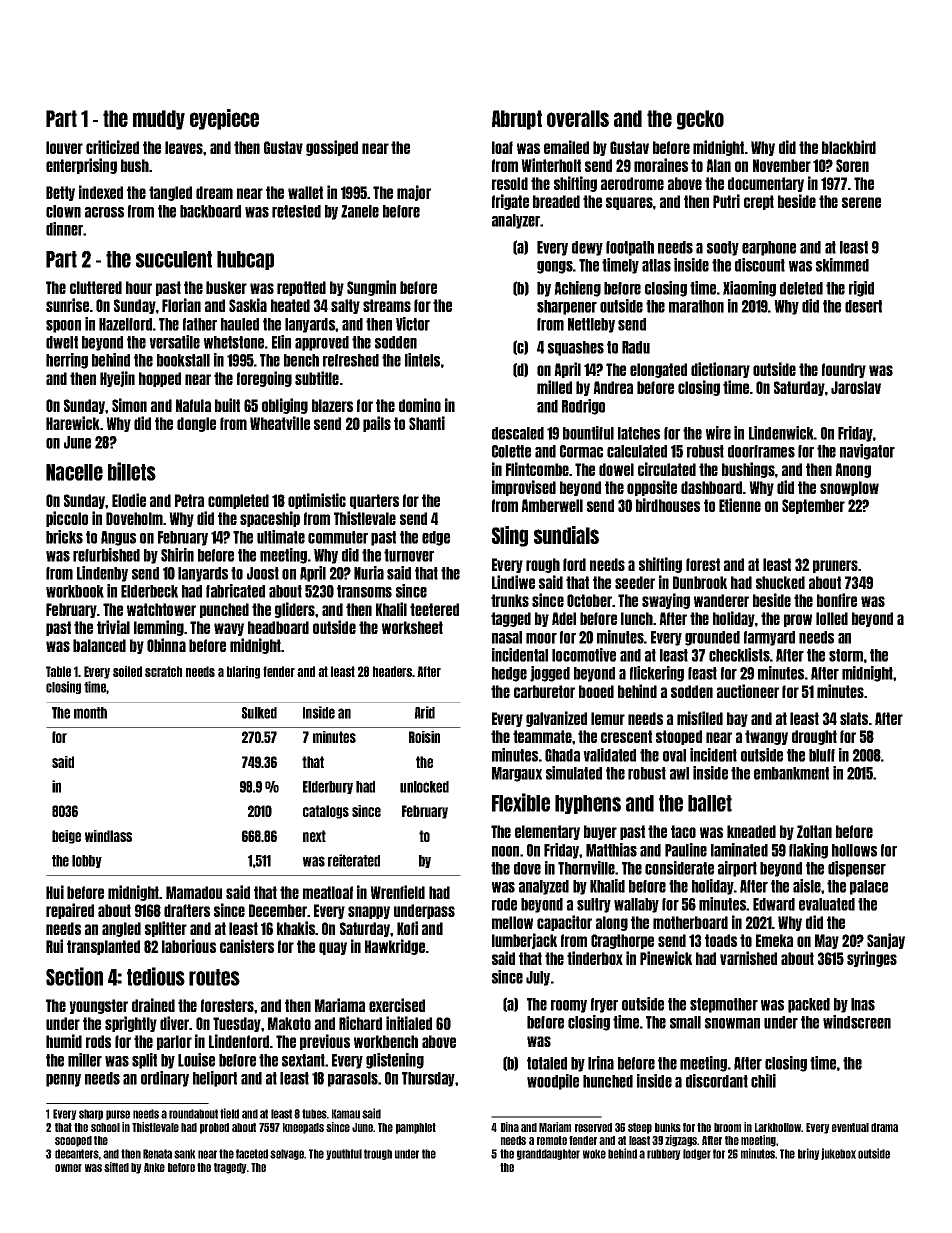  Describe the element at coordinates (712, 638) in the document. I see `grounded` at that location.
